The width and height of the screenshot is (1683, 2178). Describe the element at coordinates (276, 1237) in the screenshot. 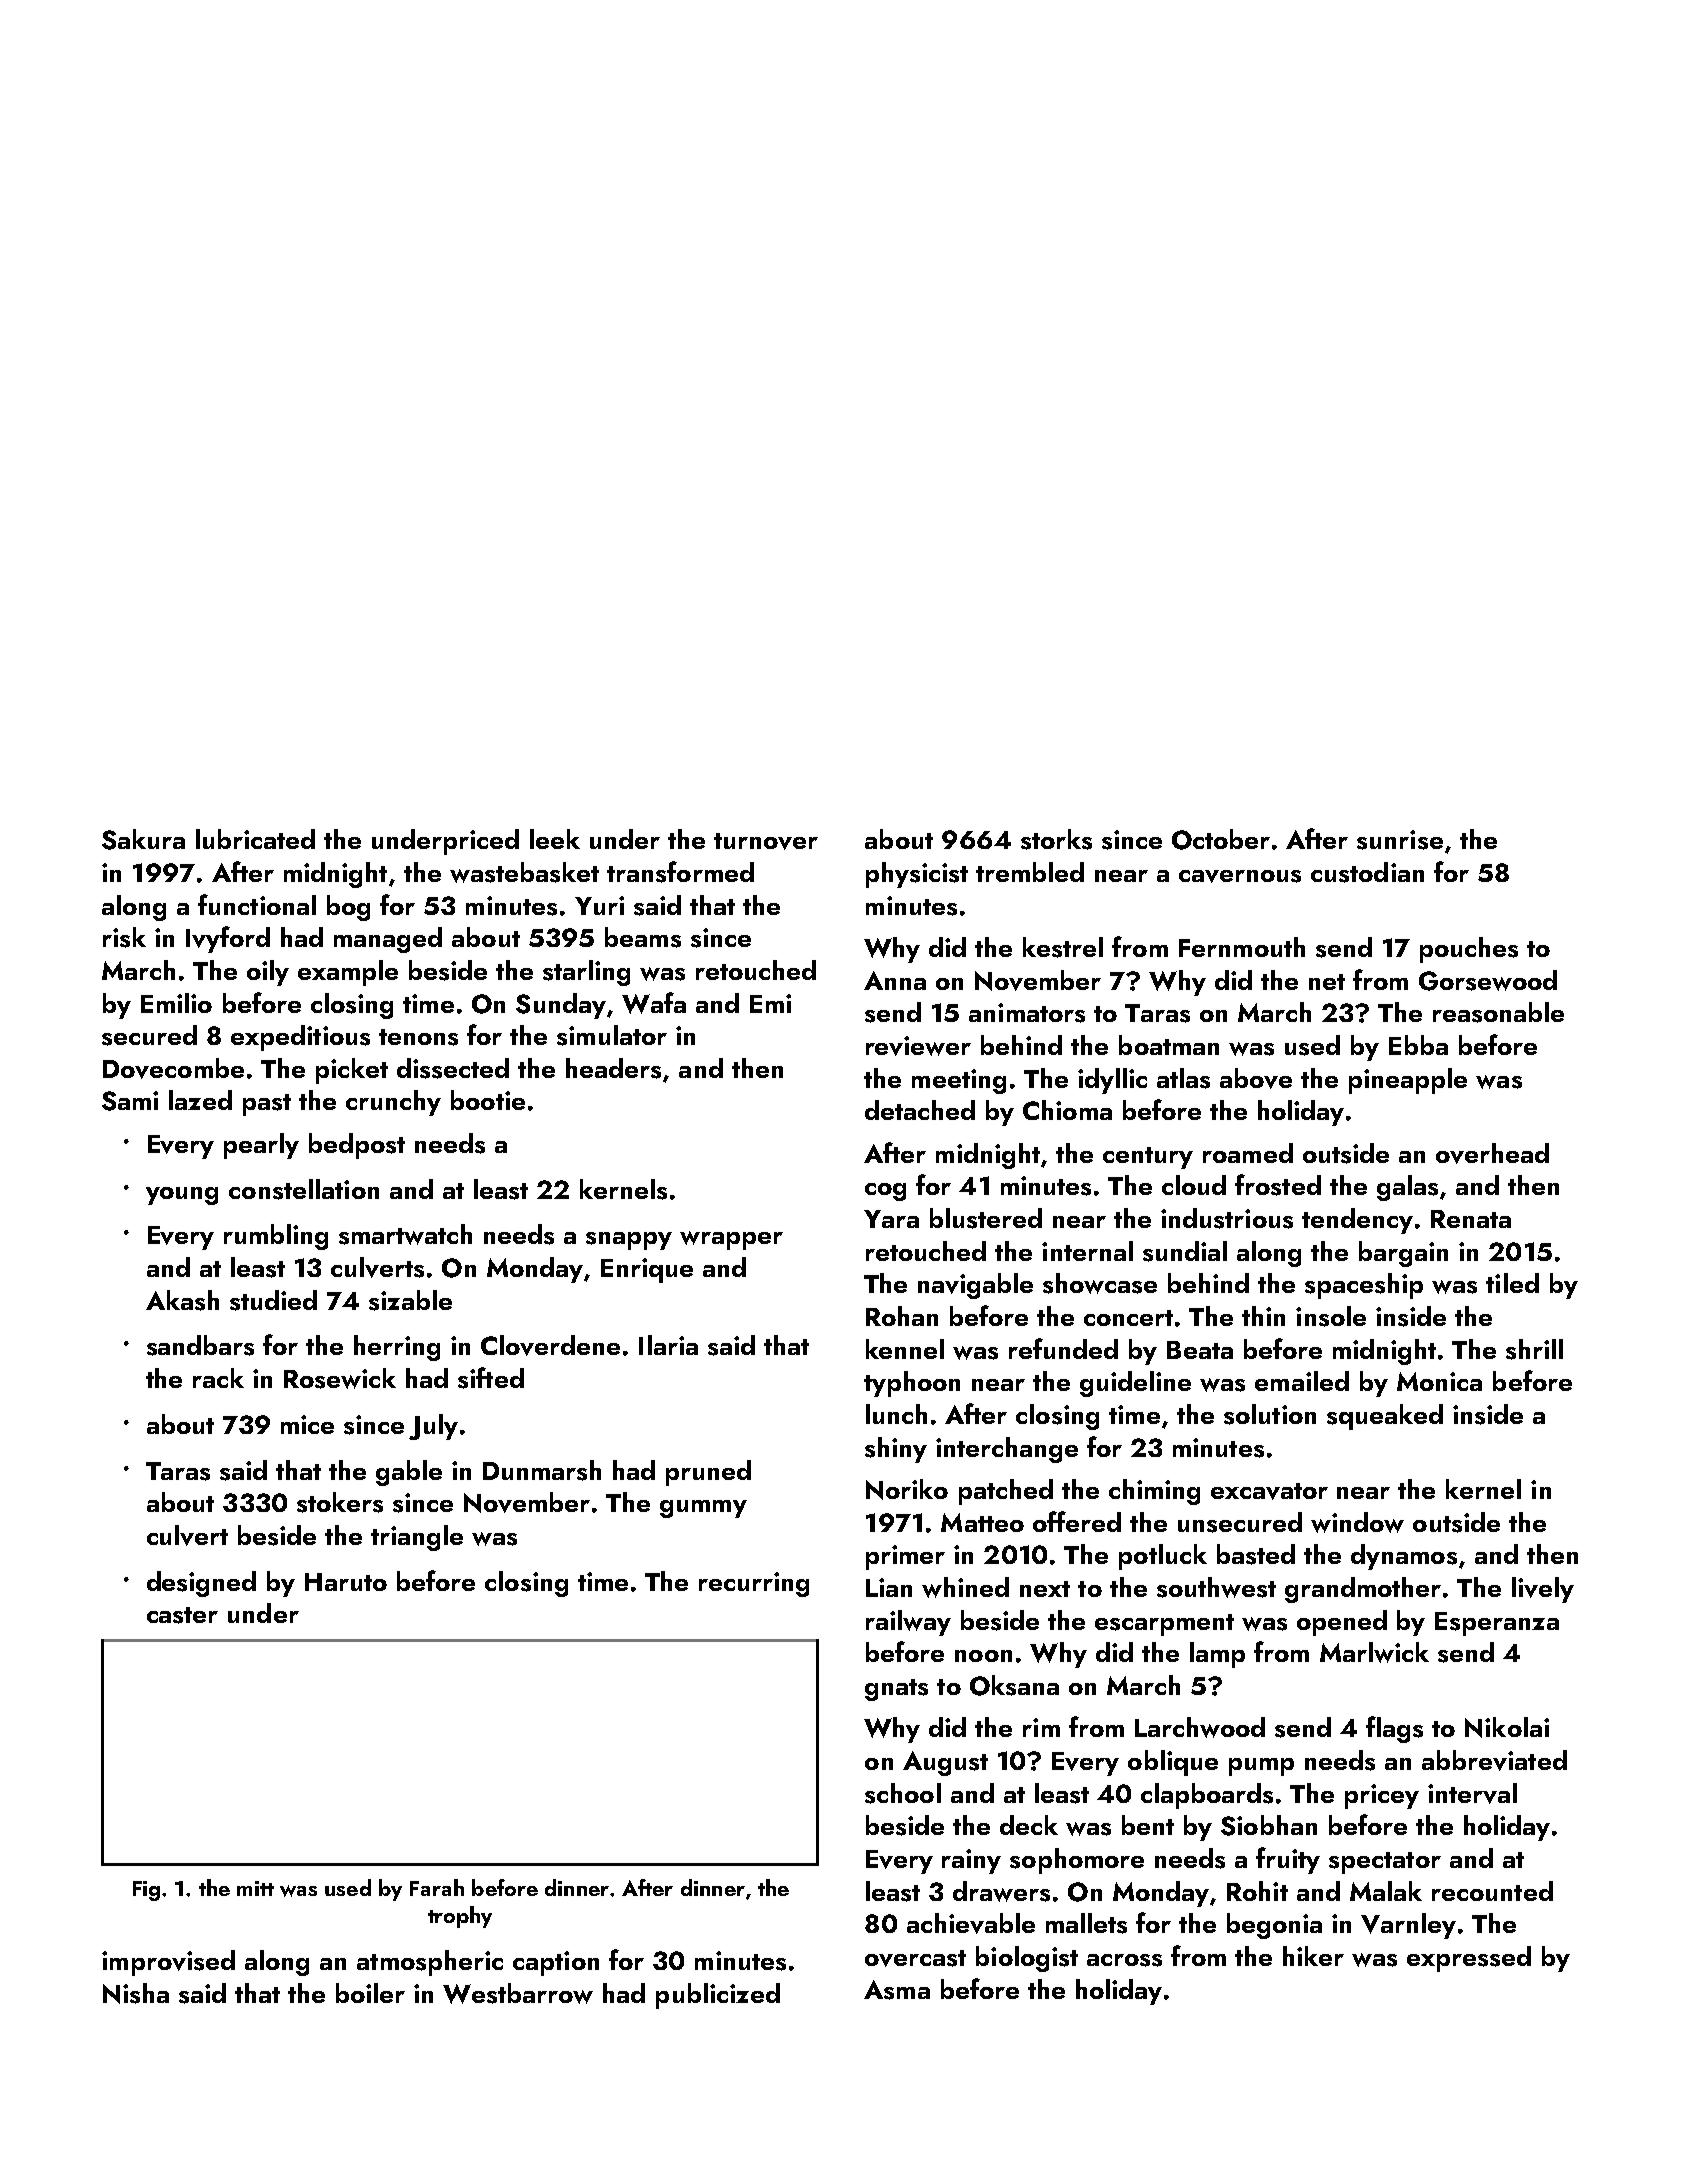

I see `rumbling` at that location.
